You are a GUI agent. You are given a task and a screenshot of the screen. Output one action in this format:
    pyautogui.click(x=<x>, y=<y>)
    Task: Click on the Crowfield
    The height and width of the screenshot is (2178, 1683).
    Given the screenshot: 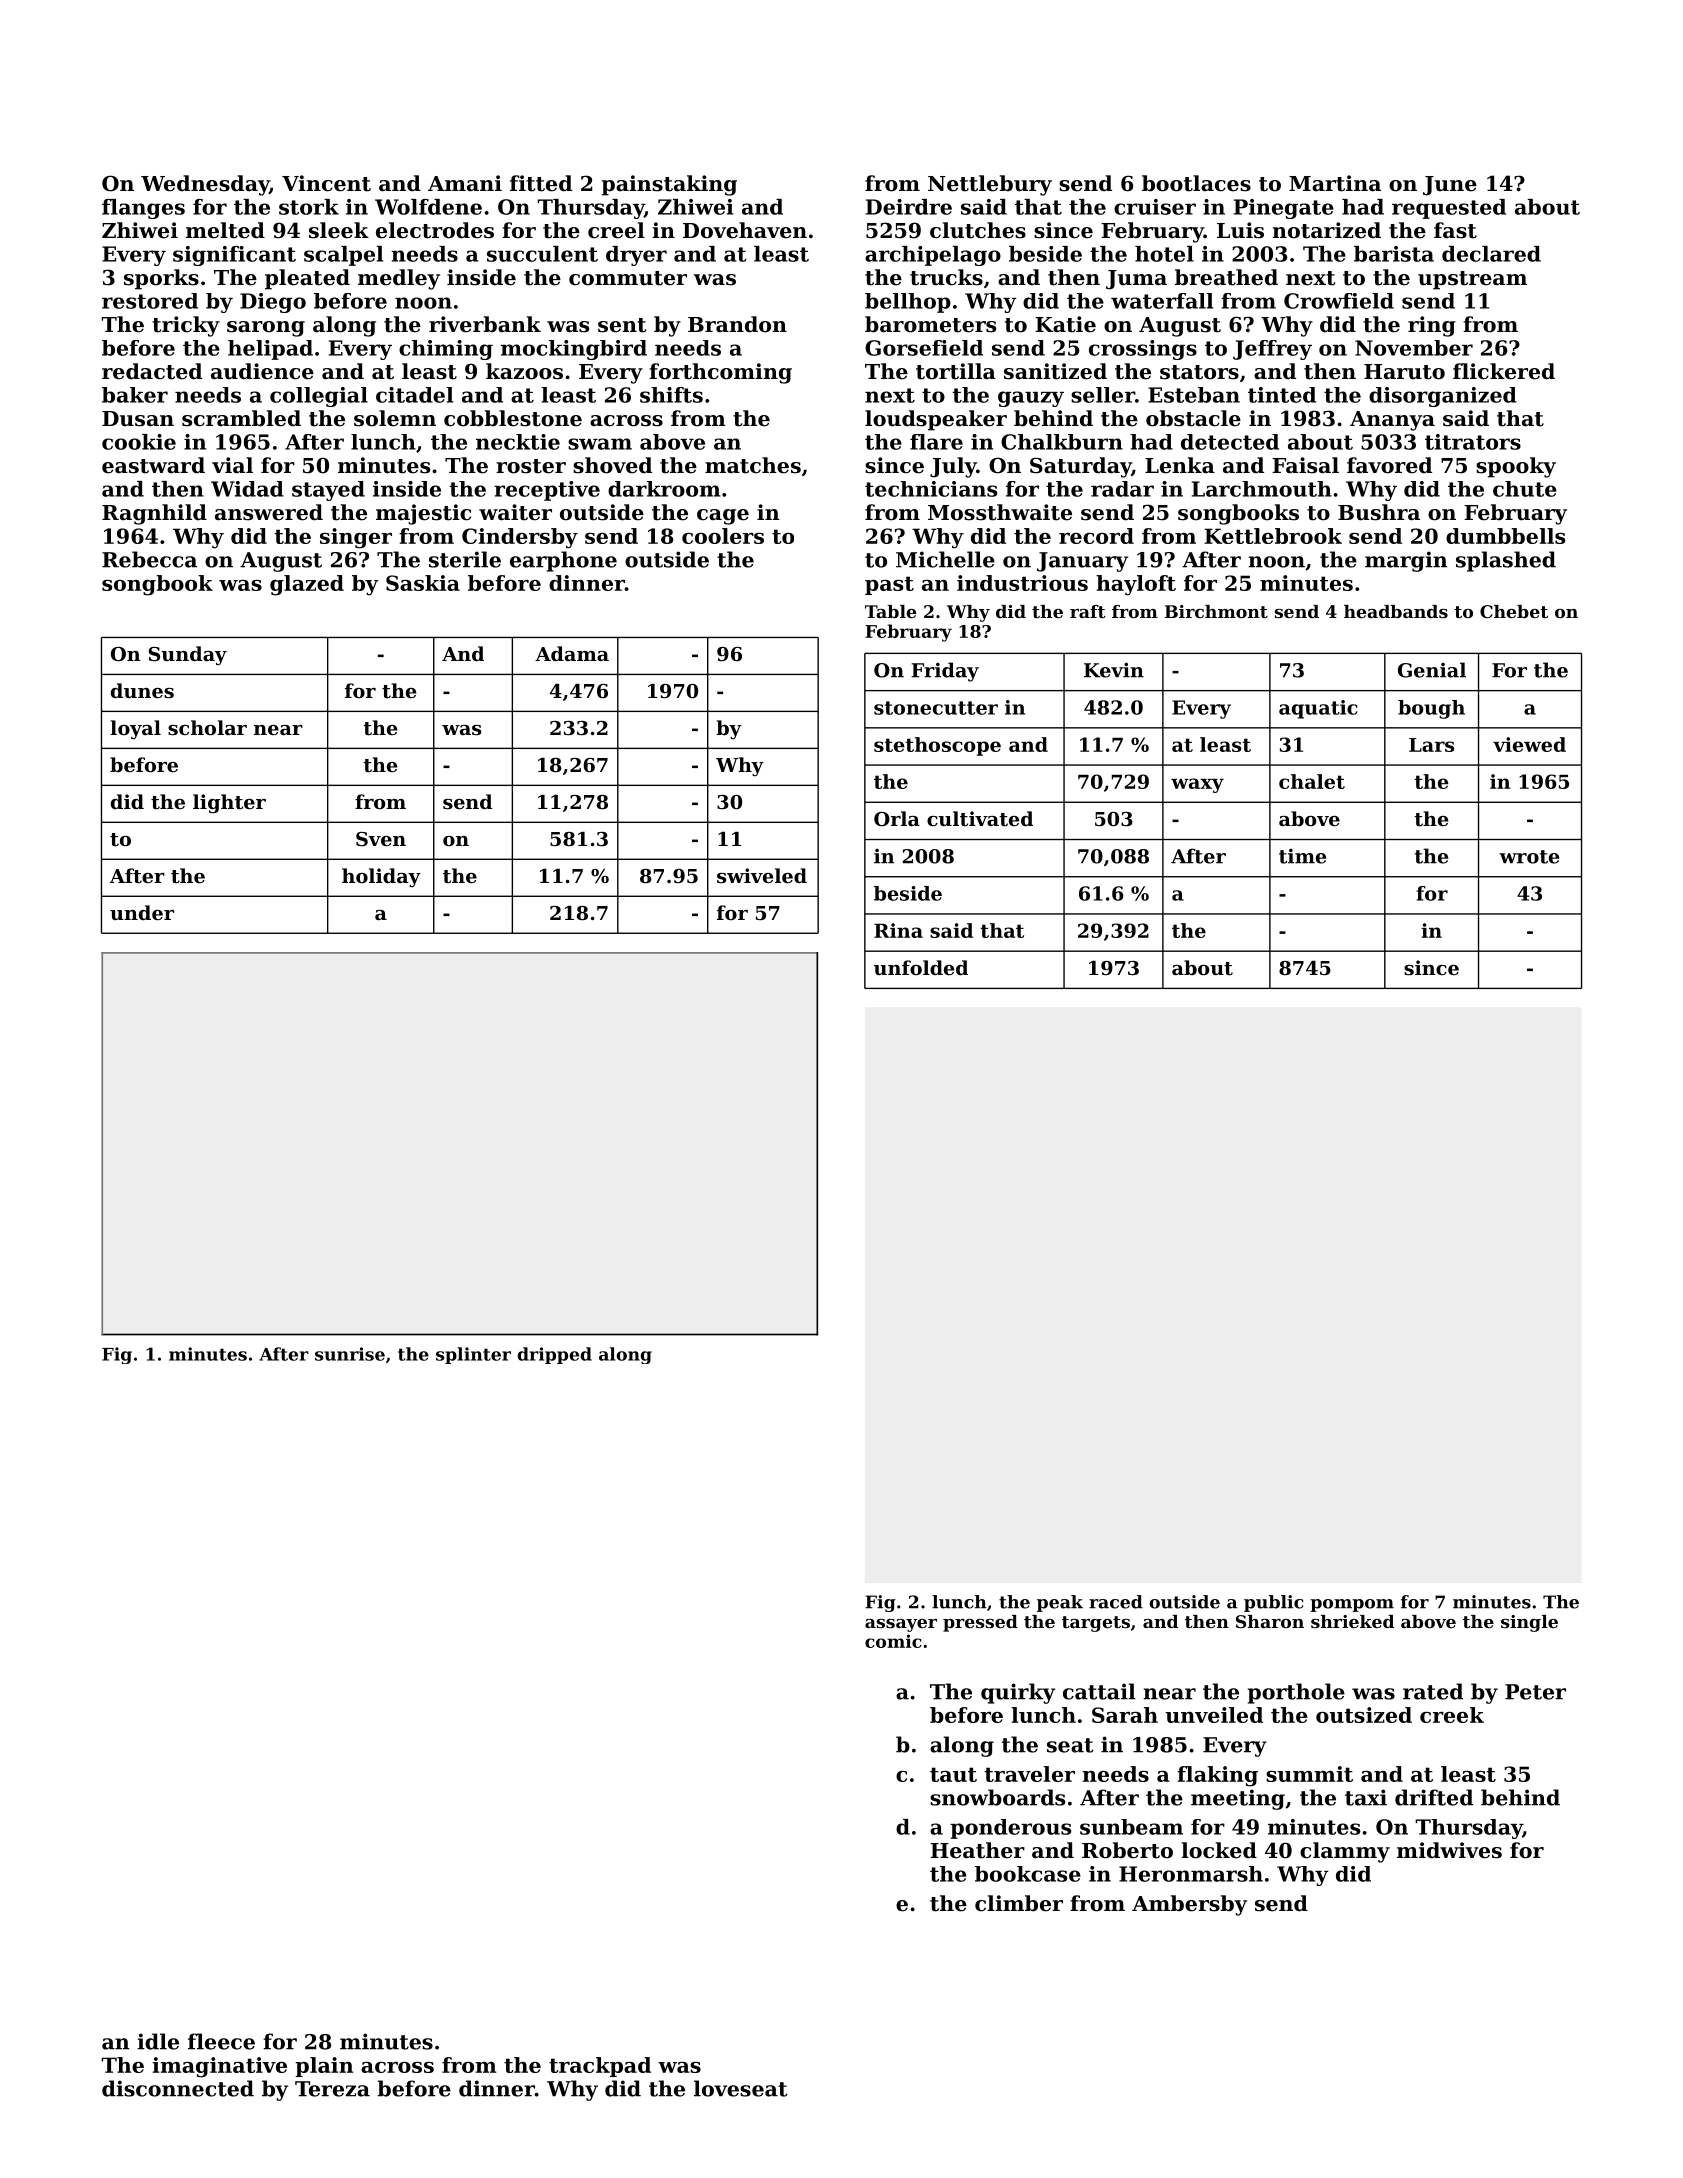 What is the action you would take?
    pyautogui.click(x=1339, y=301)
